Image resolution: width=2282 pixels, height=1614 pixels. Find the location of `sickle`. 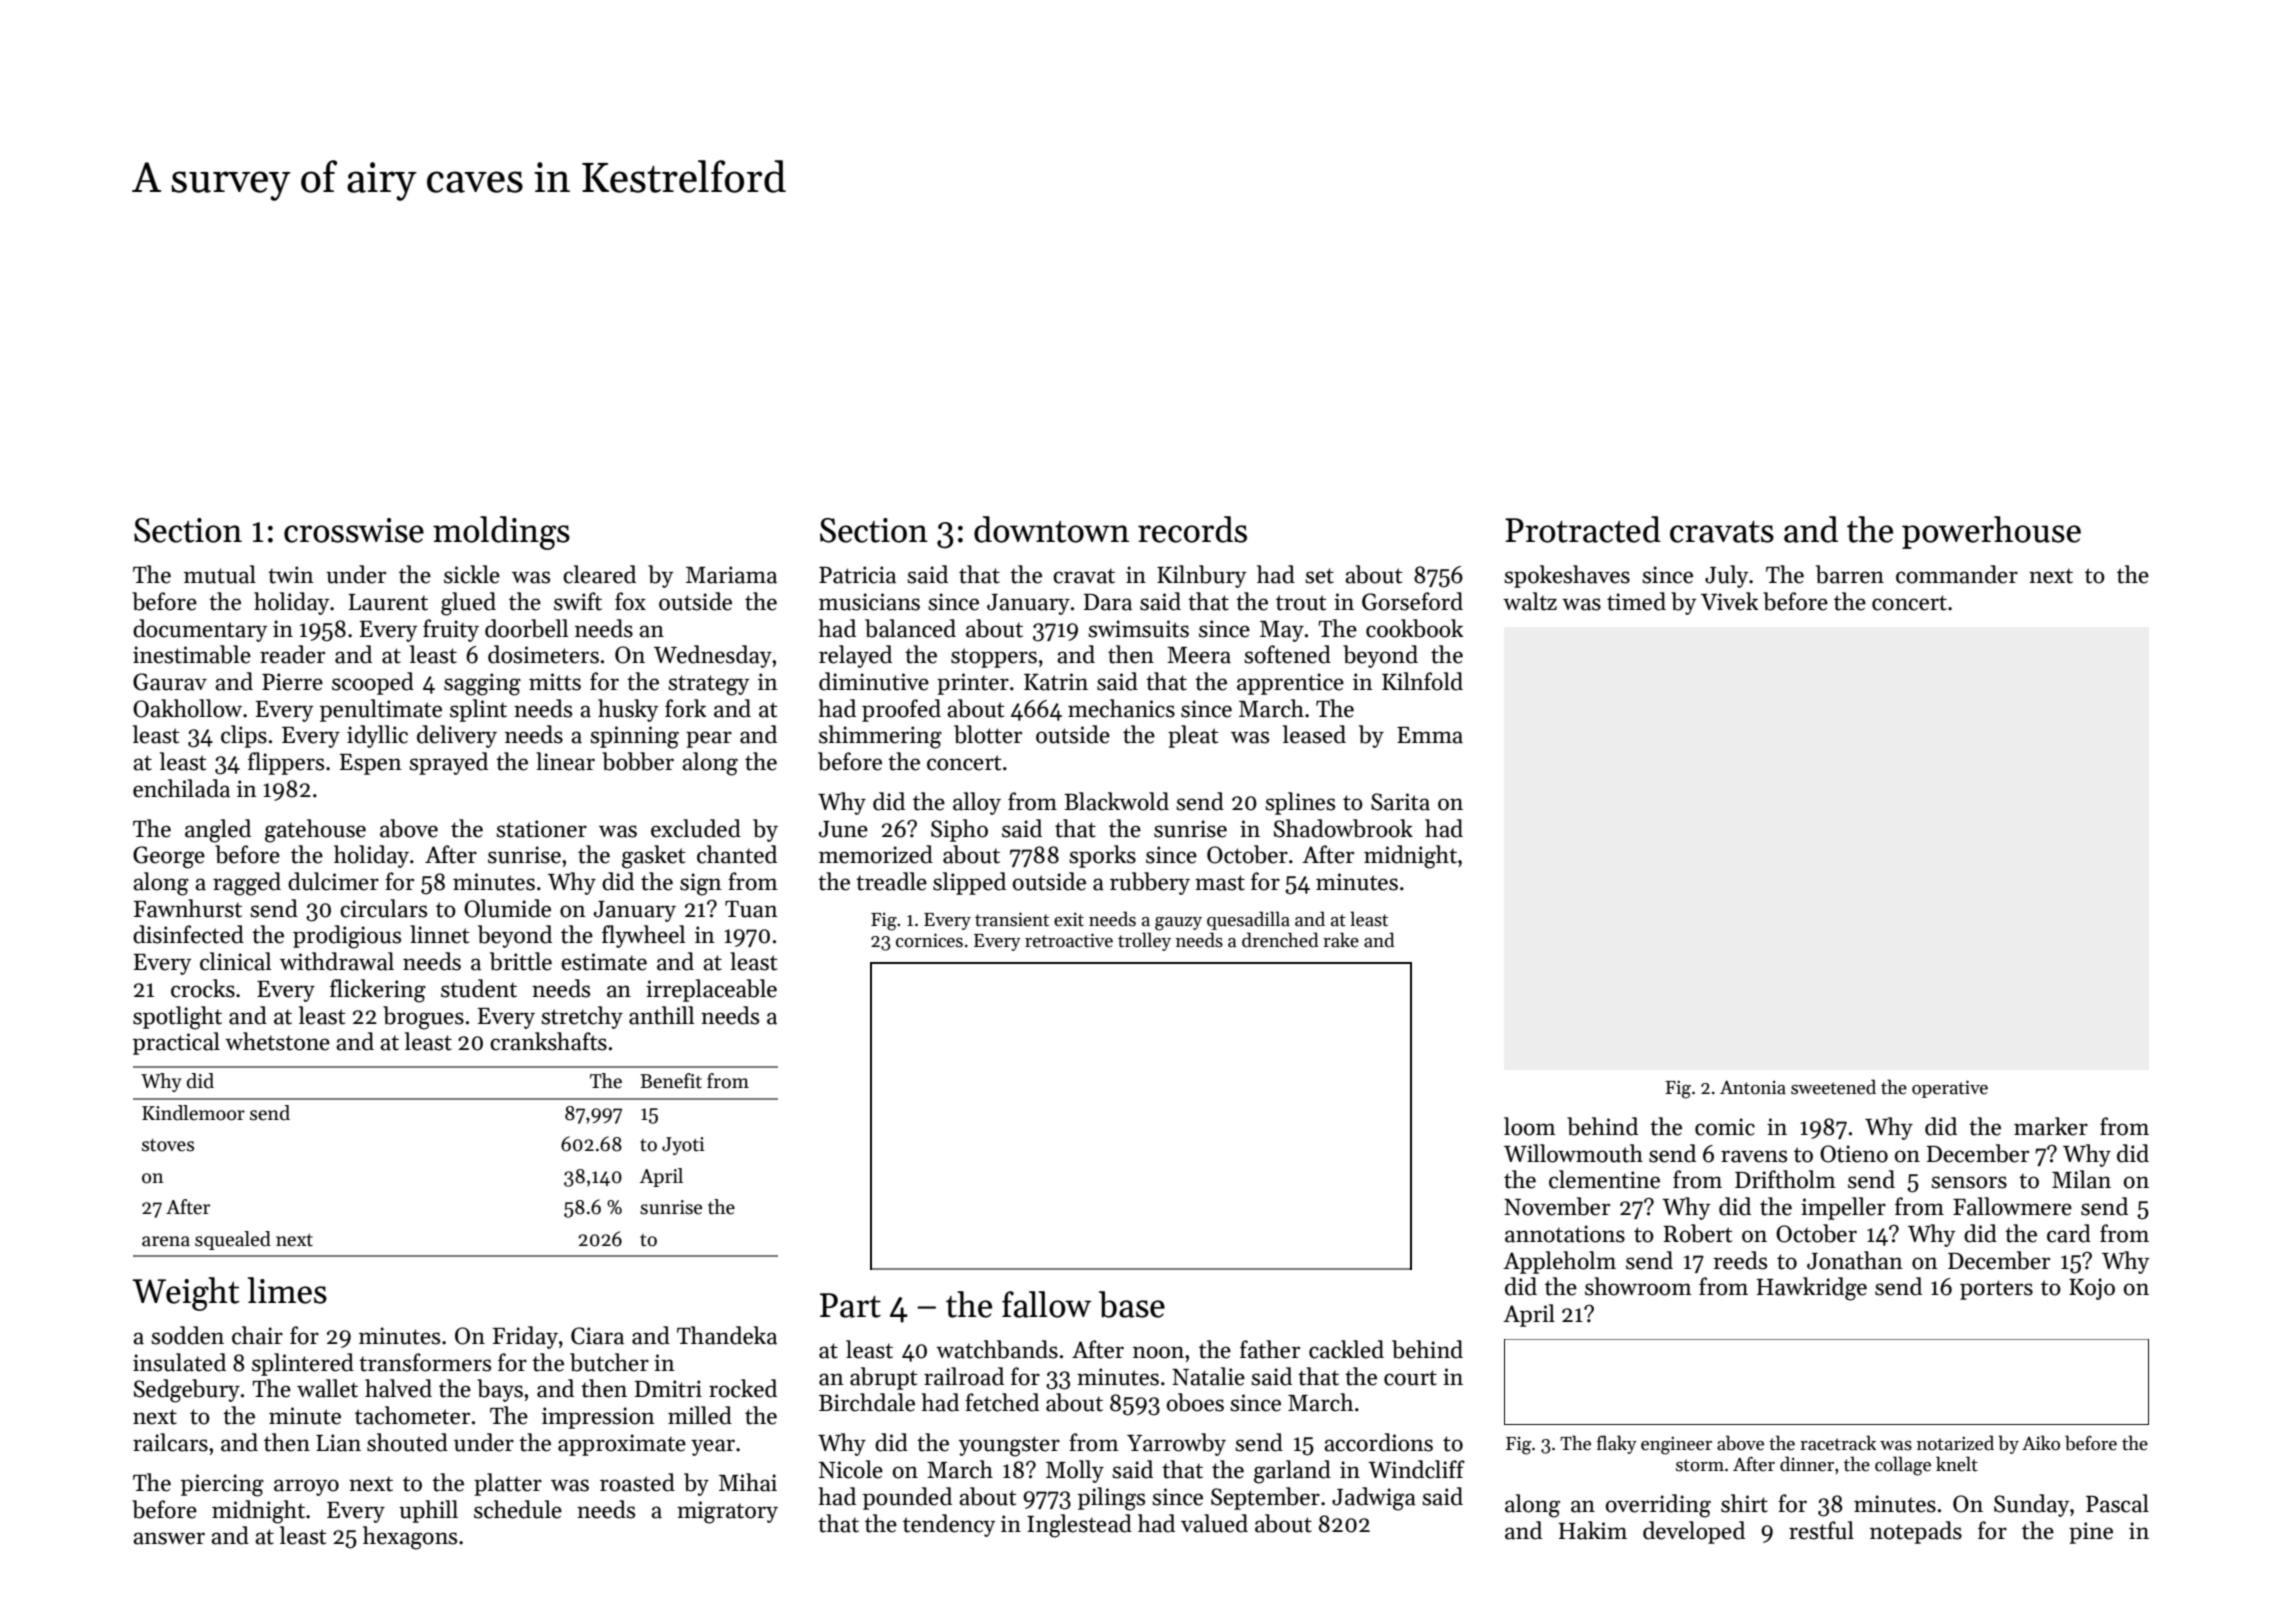

sickle is located at coordinates (472, 574).
